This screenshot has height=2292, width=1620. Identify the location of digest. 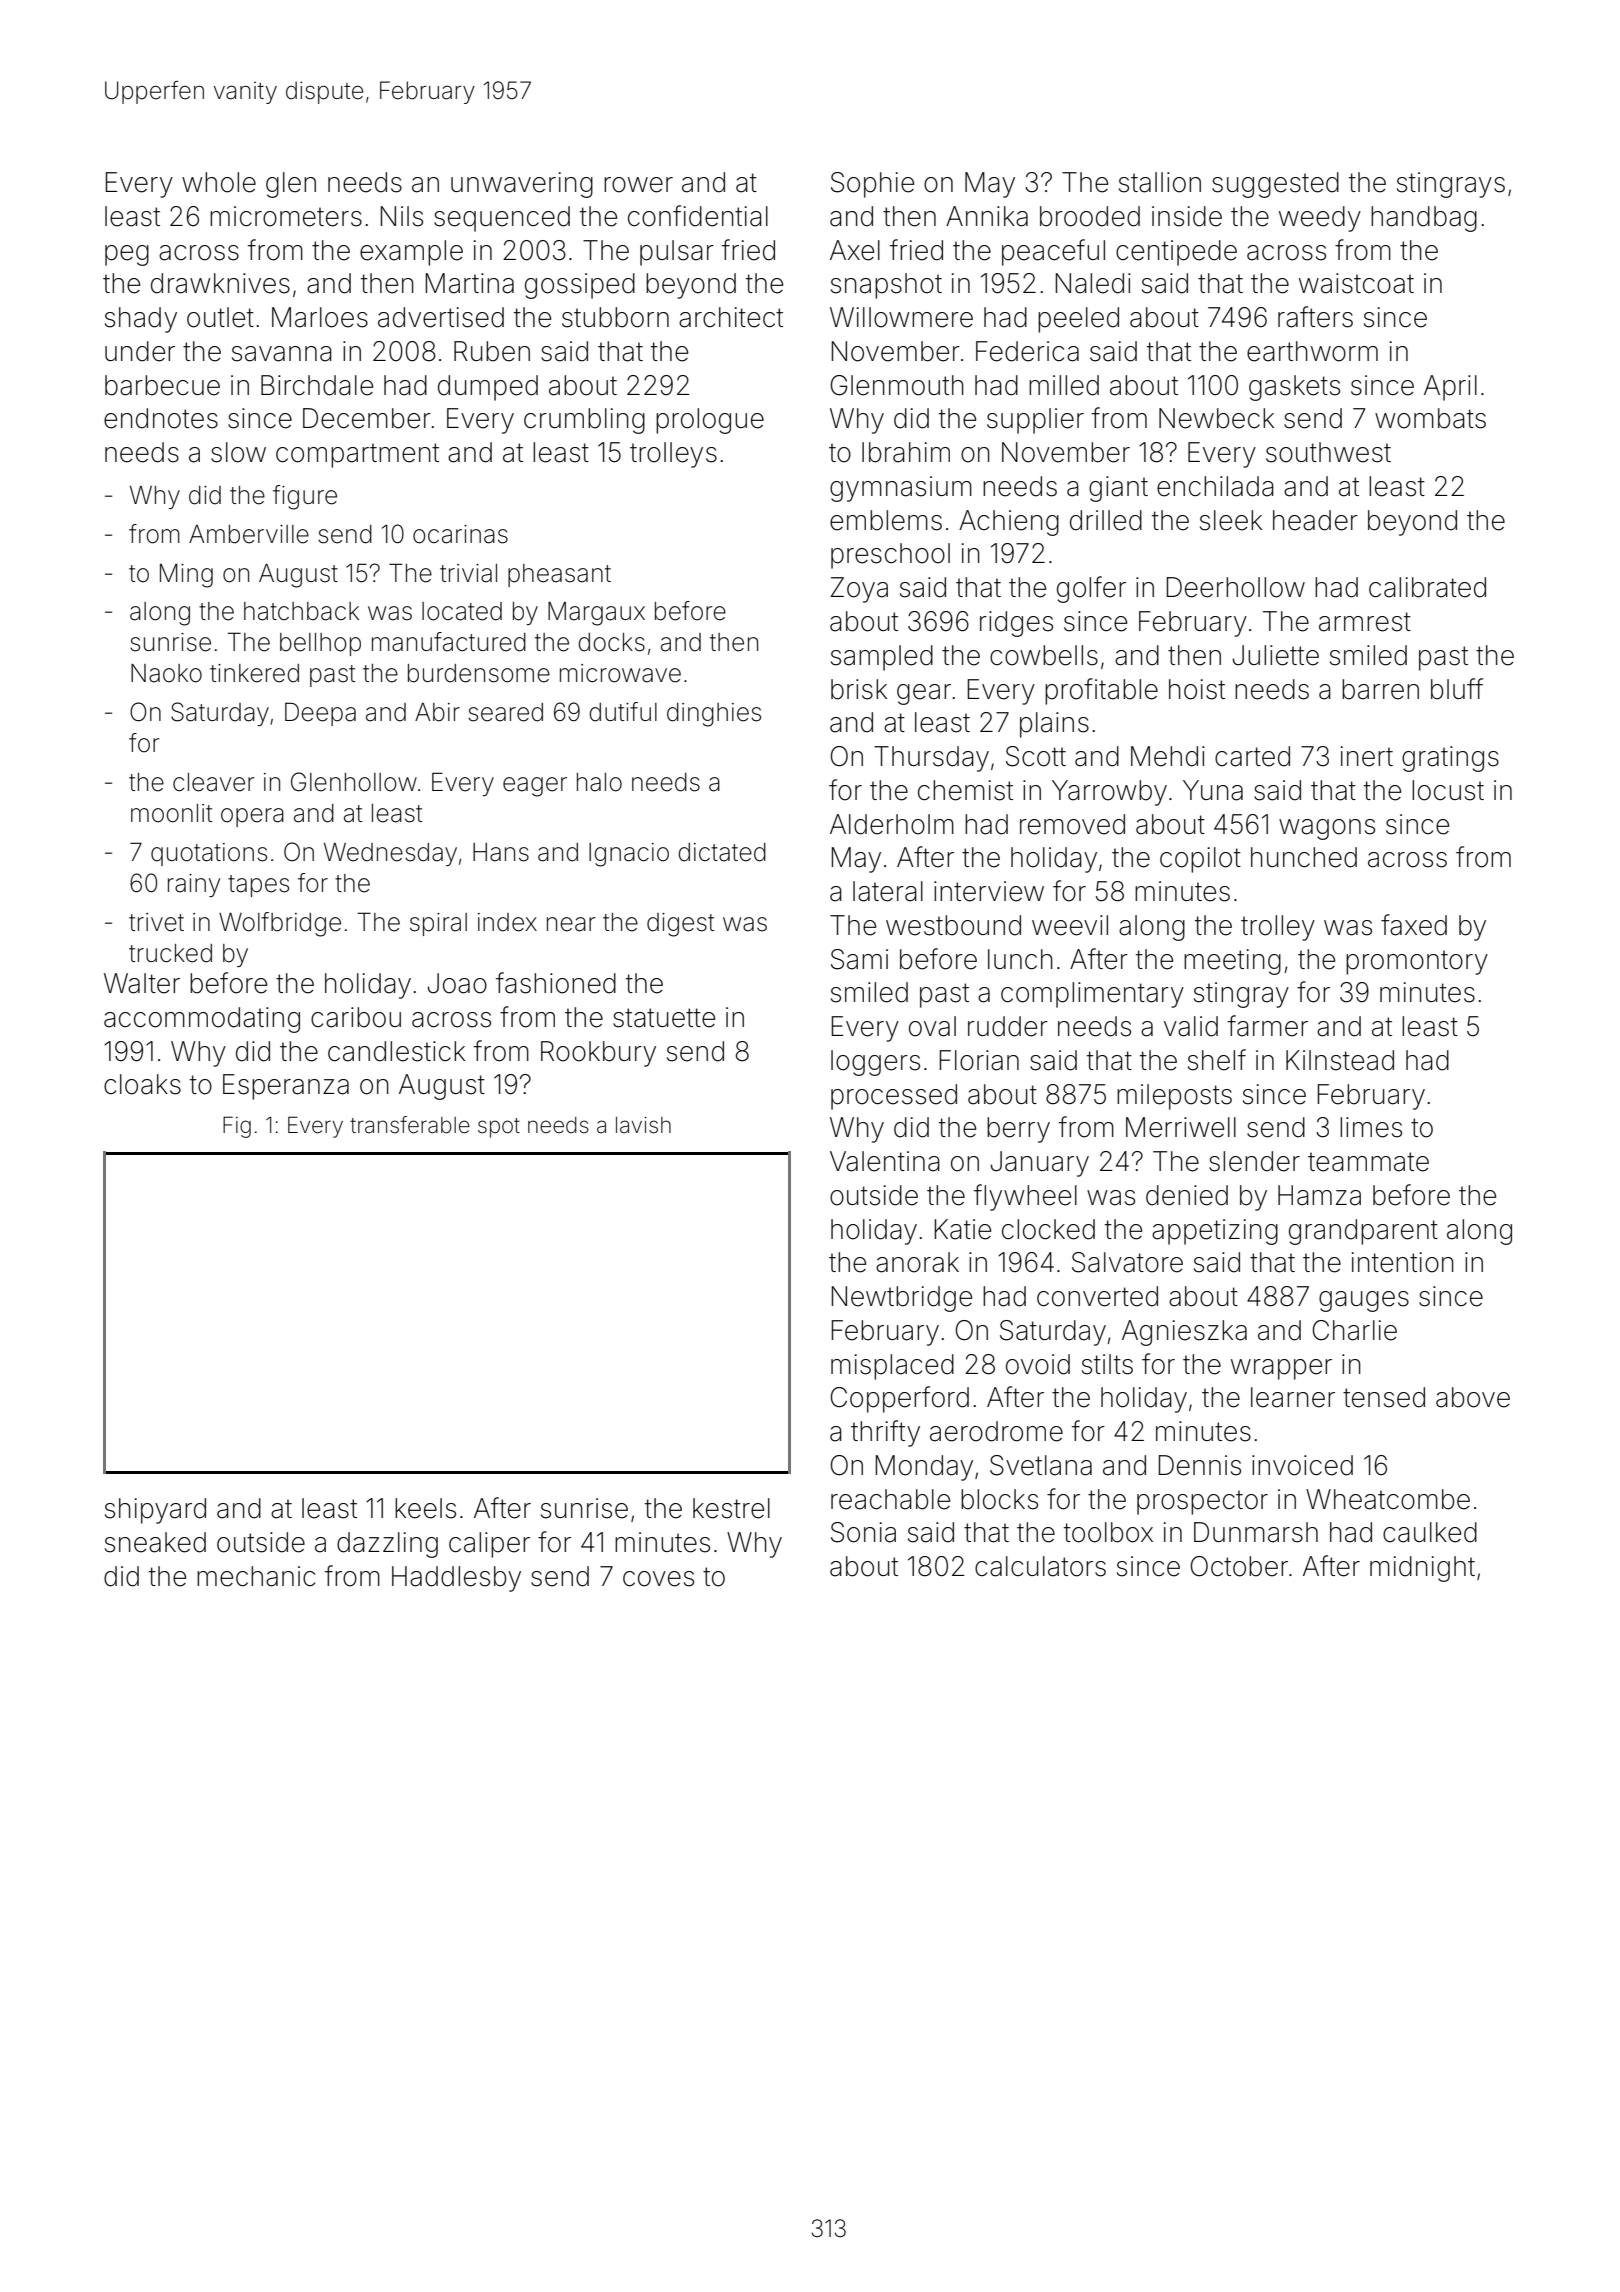
(680, 925).
